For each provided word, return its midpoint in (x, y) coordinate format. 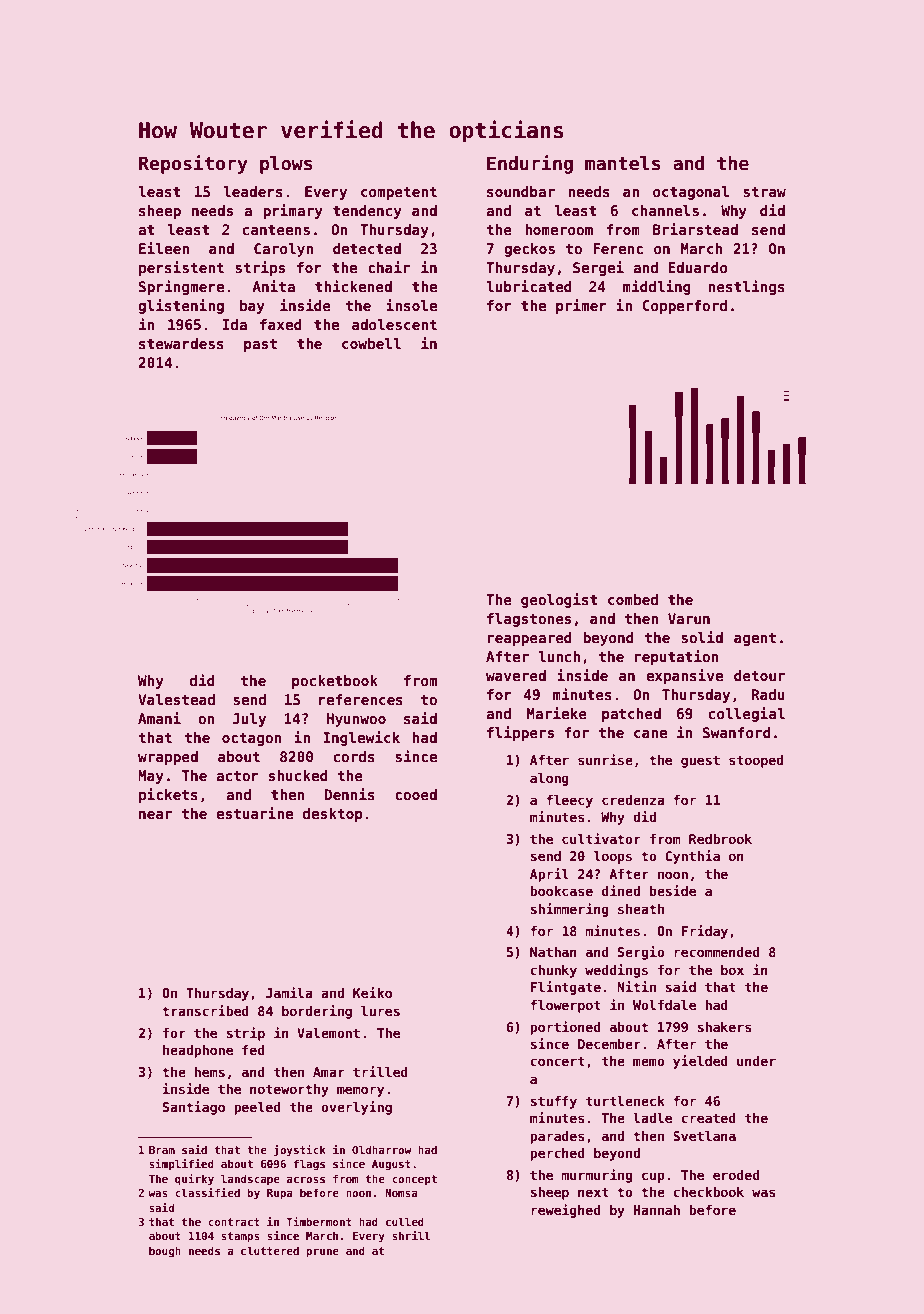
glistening (181, 306)
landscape (250, 1179)
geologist (559, 600)
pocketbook (335, 682)
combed (633, 599)
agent (755, 639)
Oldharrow (381, 1149)
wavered (516, 675)
